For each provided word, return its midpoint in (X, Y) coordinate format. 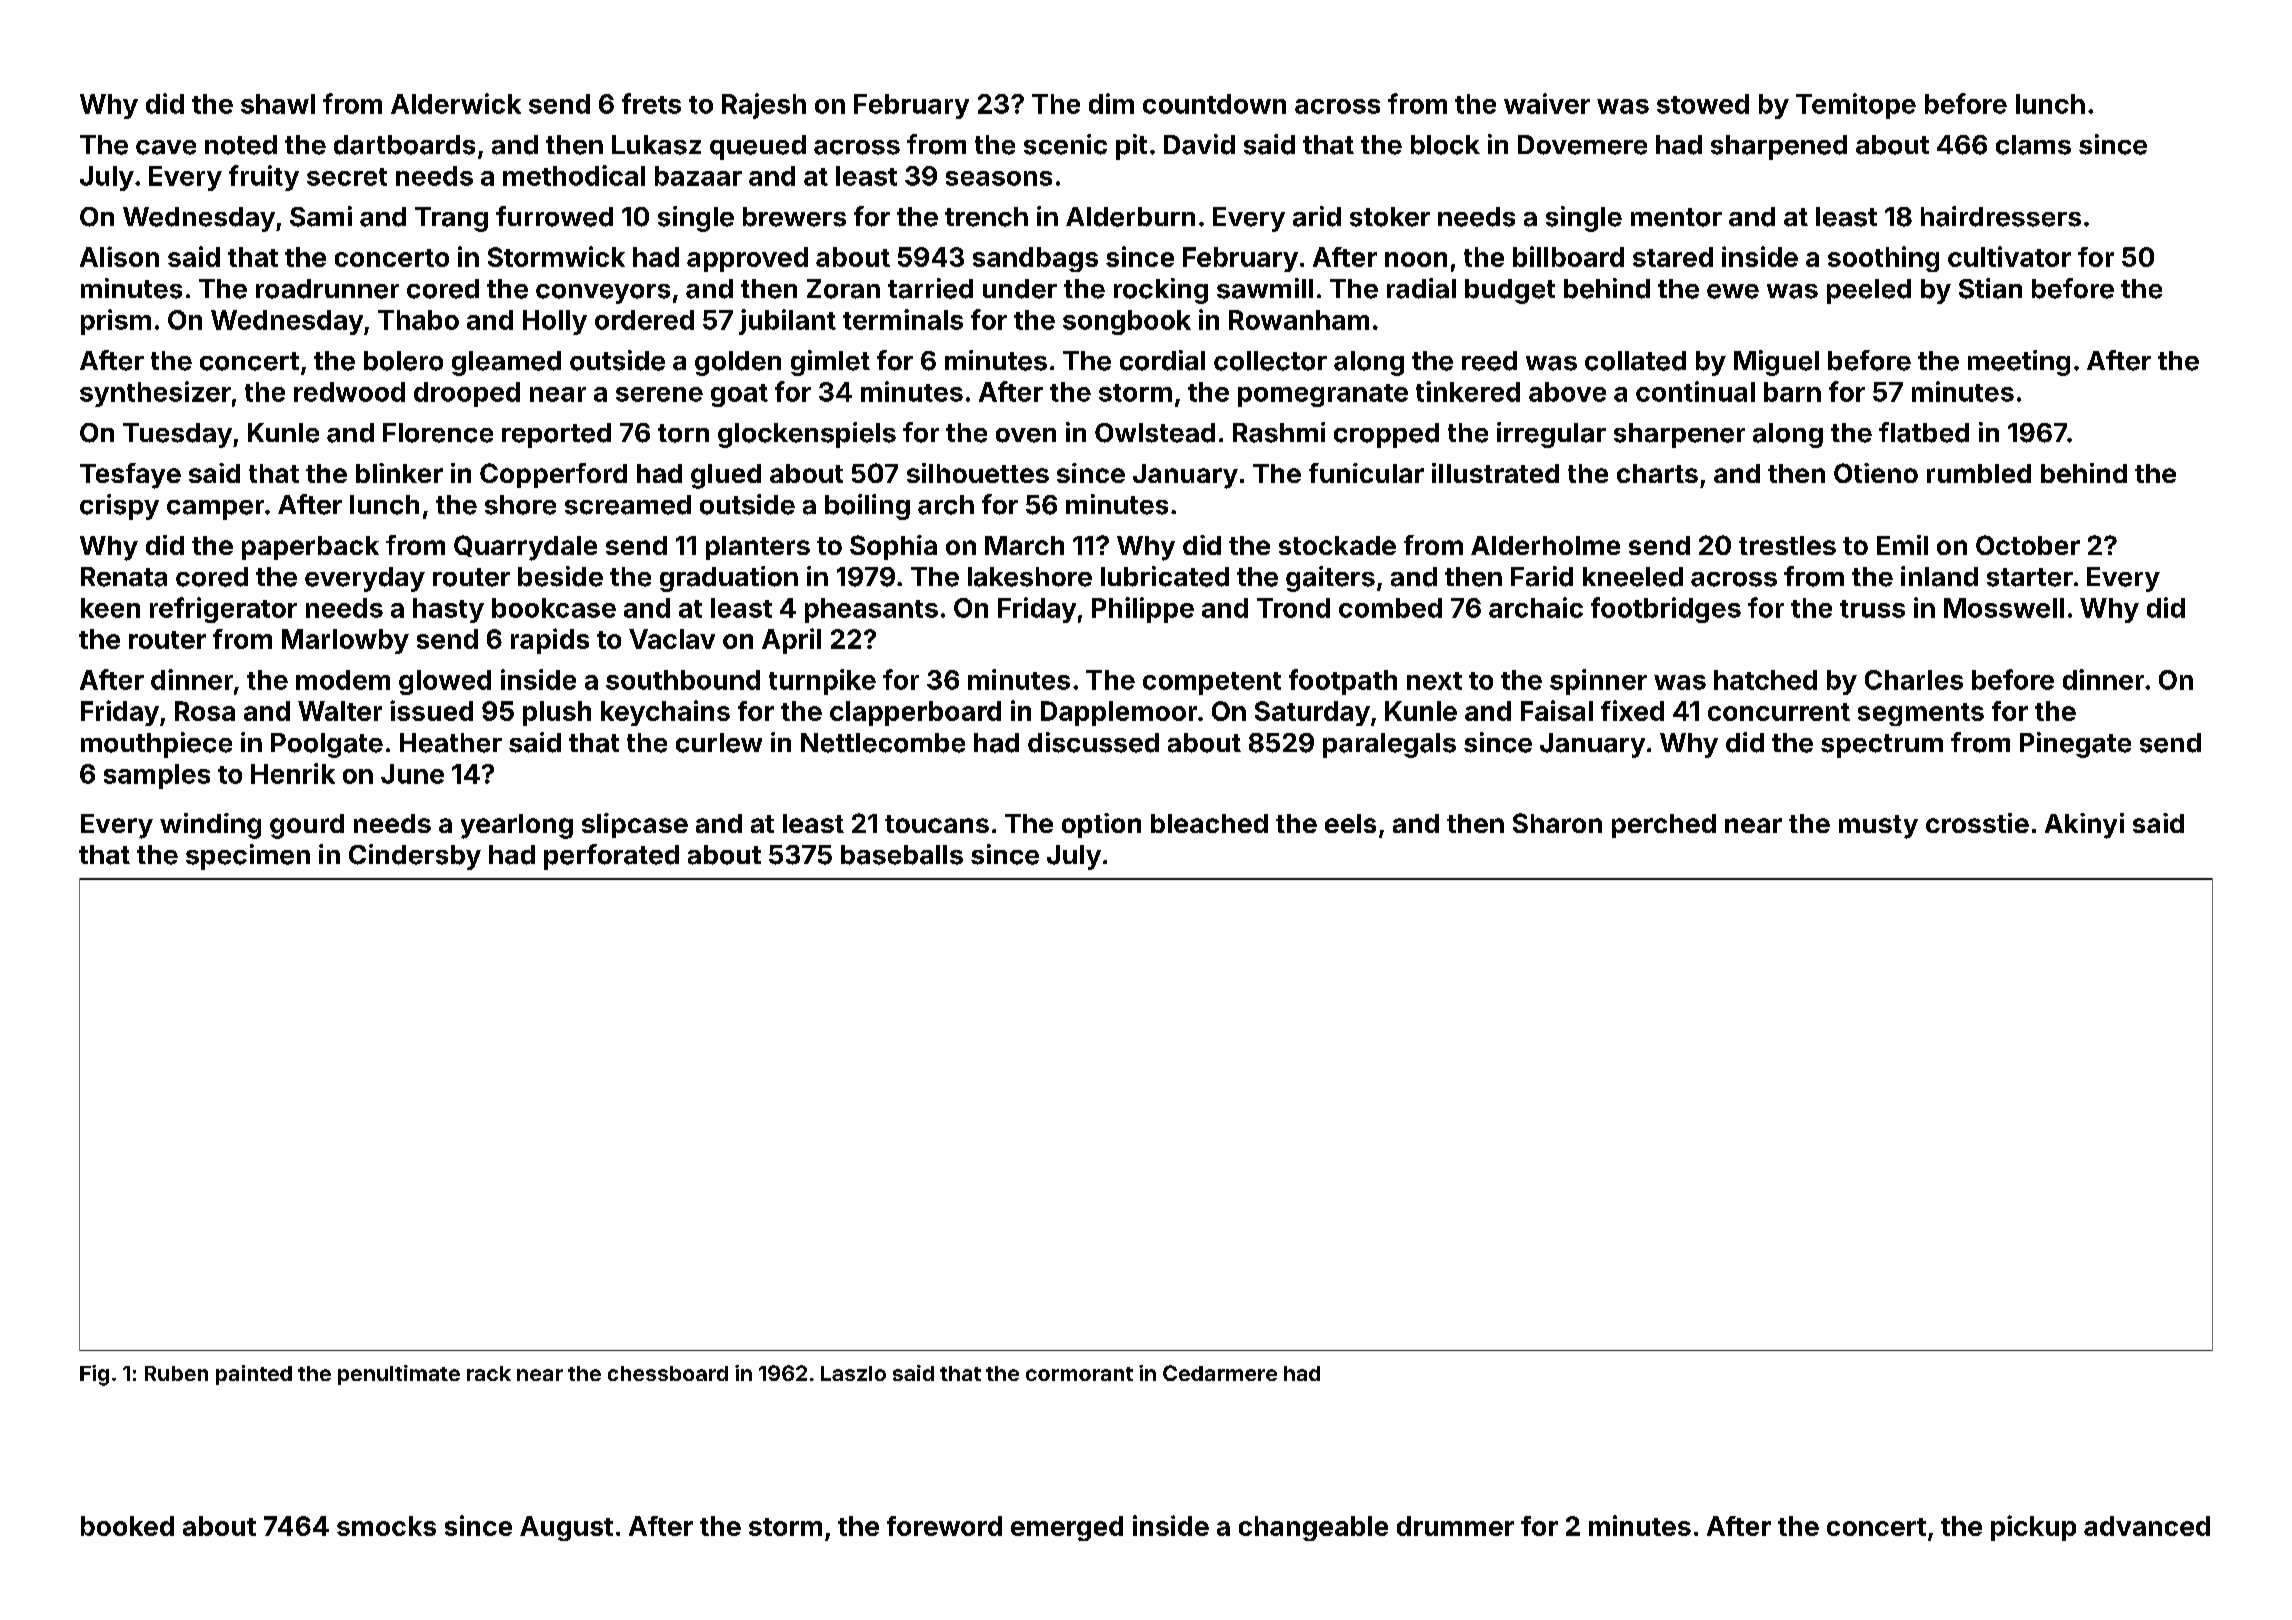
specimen (248, 857)
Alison (119, 256)
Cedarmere (1220, 1373)
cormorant (1079, 1374)
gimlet (830, 363)
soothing (1883, 259)
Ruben (176, 1373)
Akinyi (2084, 826)
